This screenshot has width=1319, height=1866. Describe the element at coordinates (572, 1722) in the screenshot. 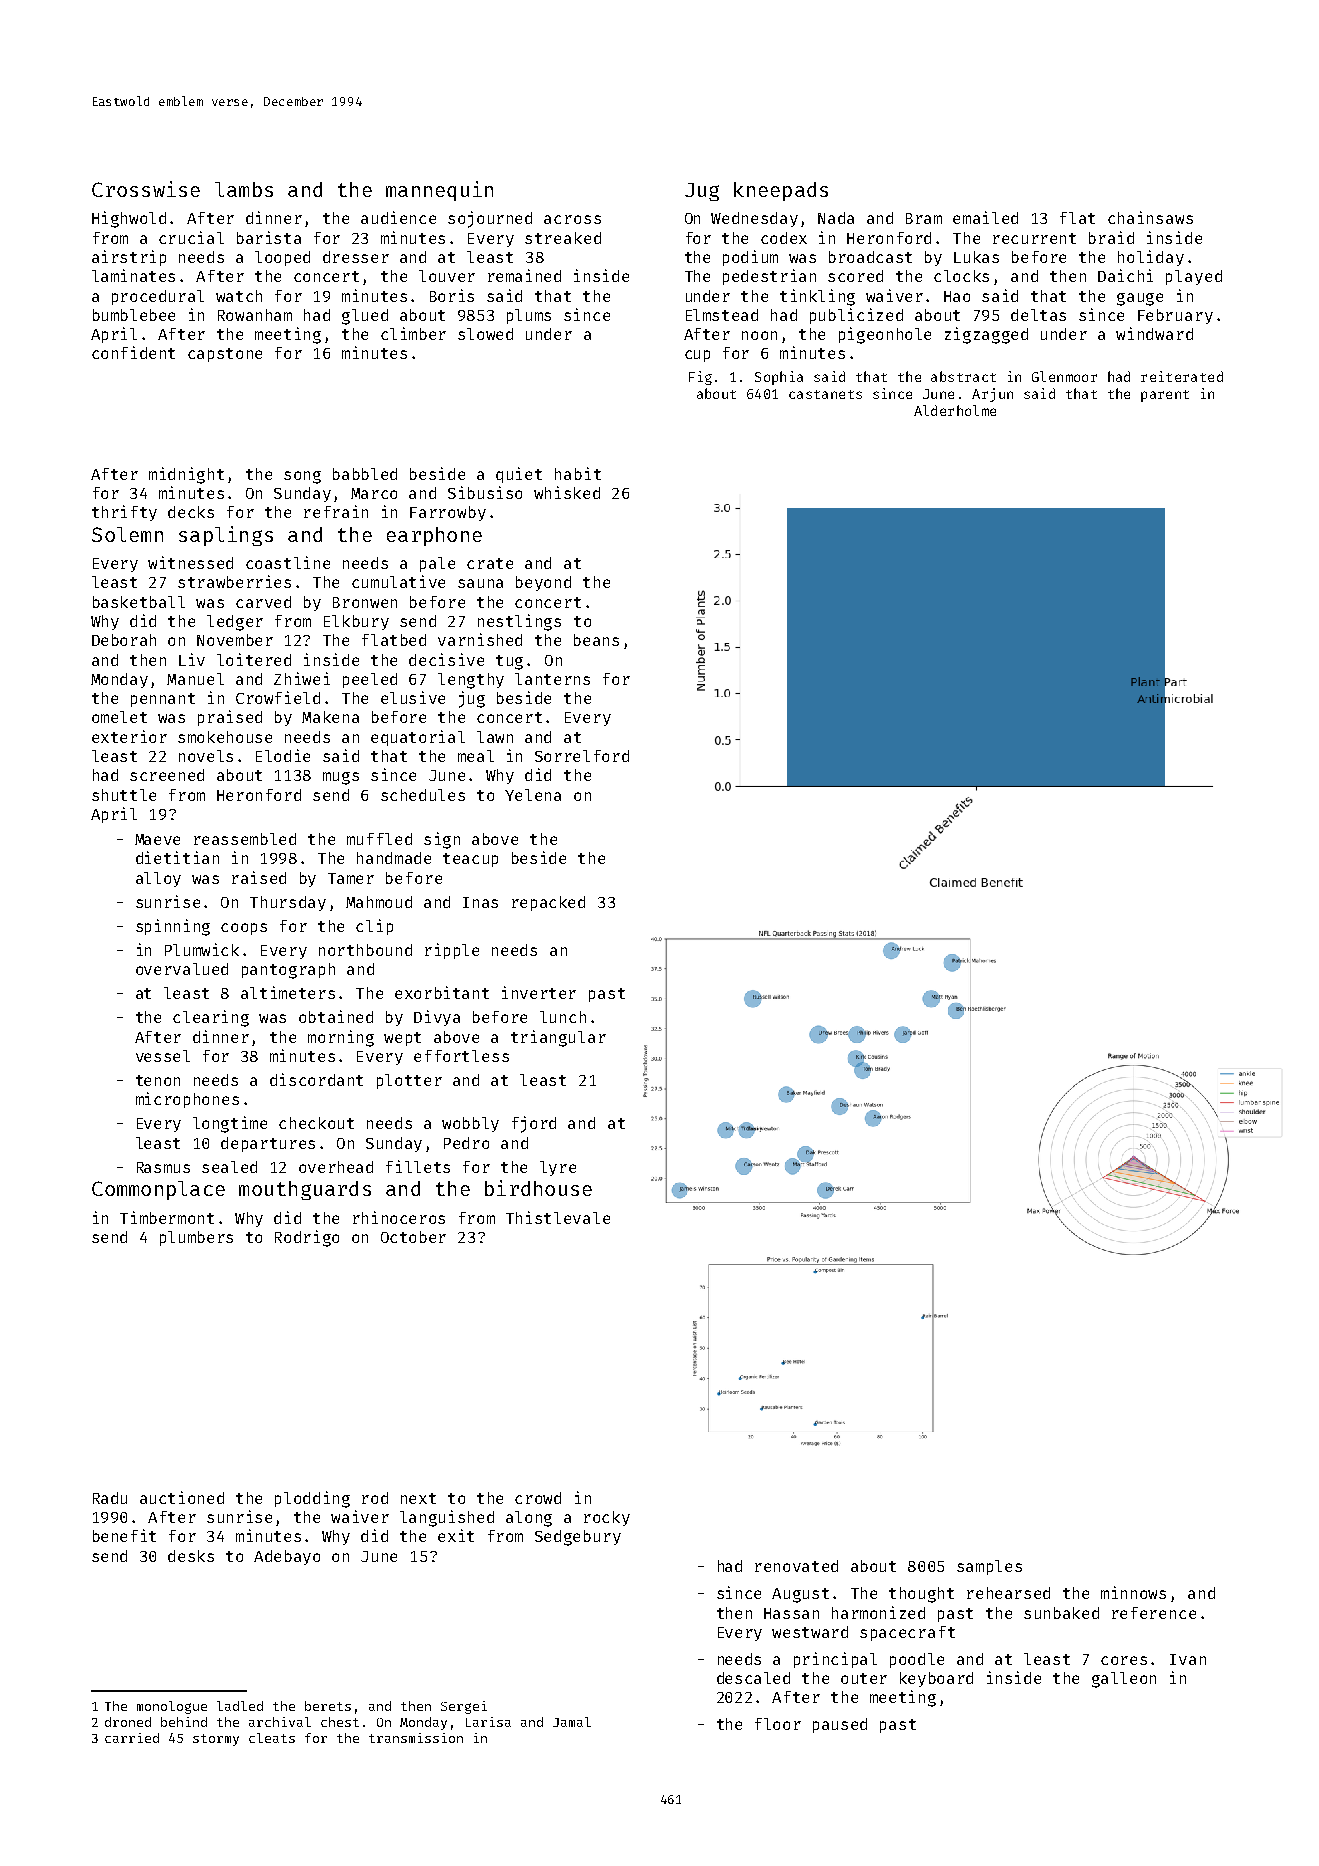

I see `Jamal` at that location.
